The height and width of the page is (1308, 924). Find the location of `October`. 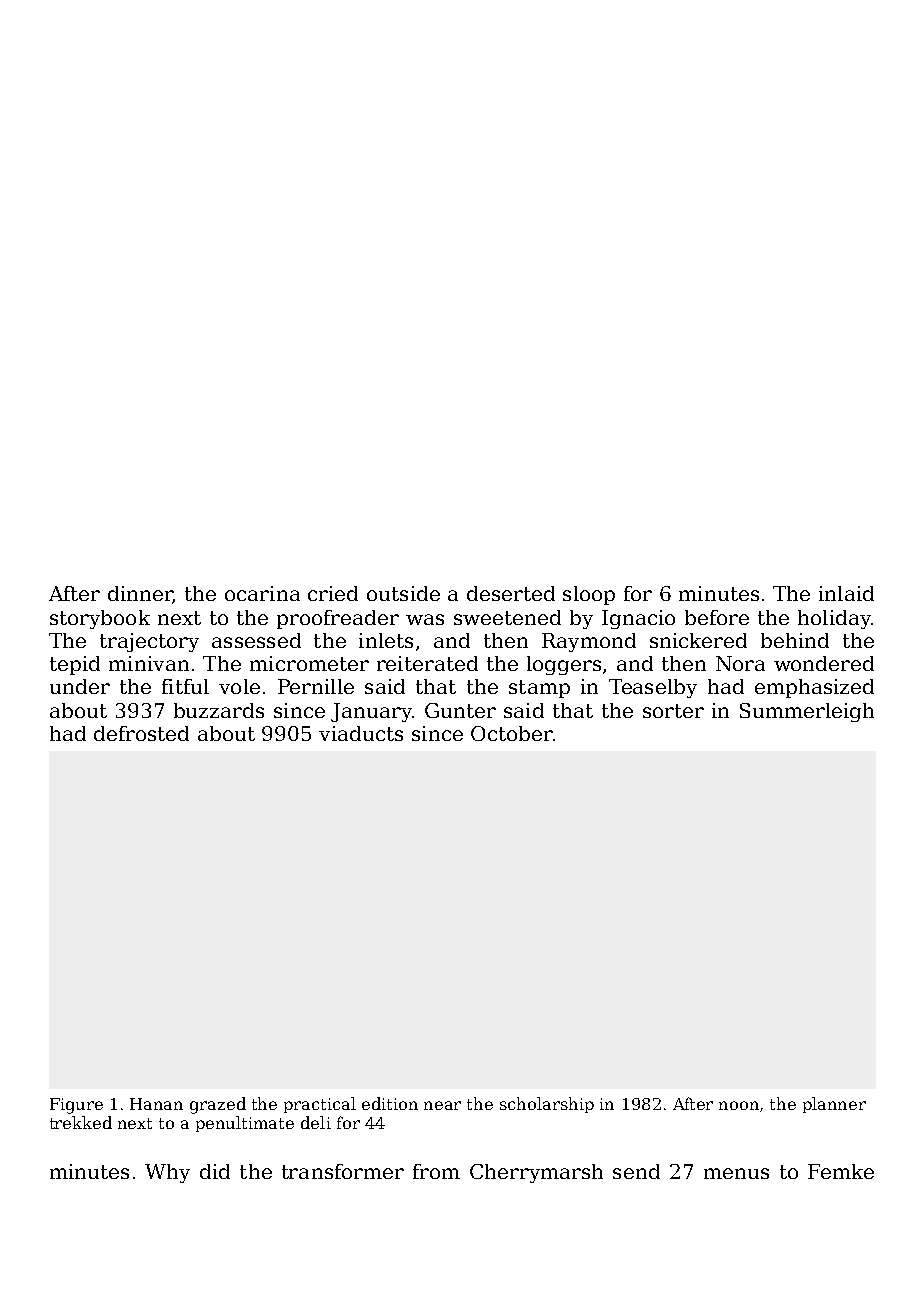

October is located at coordinates (512, 733).
